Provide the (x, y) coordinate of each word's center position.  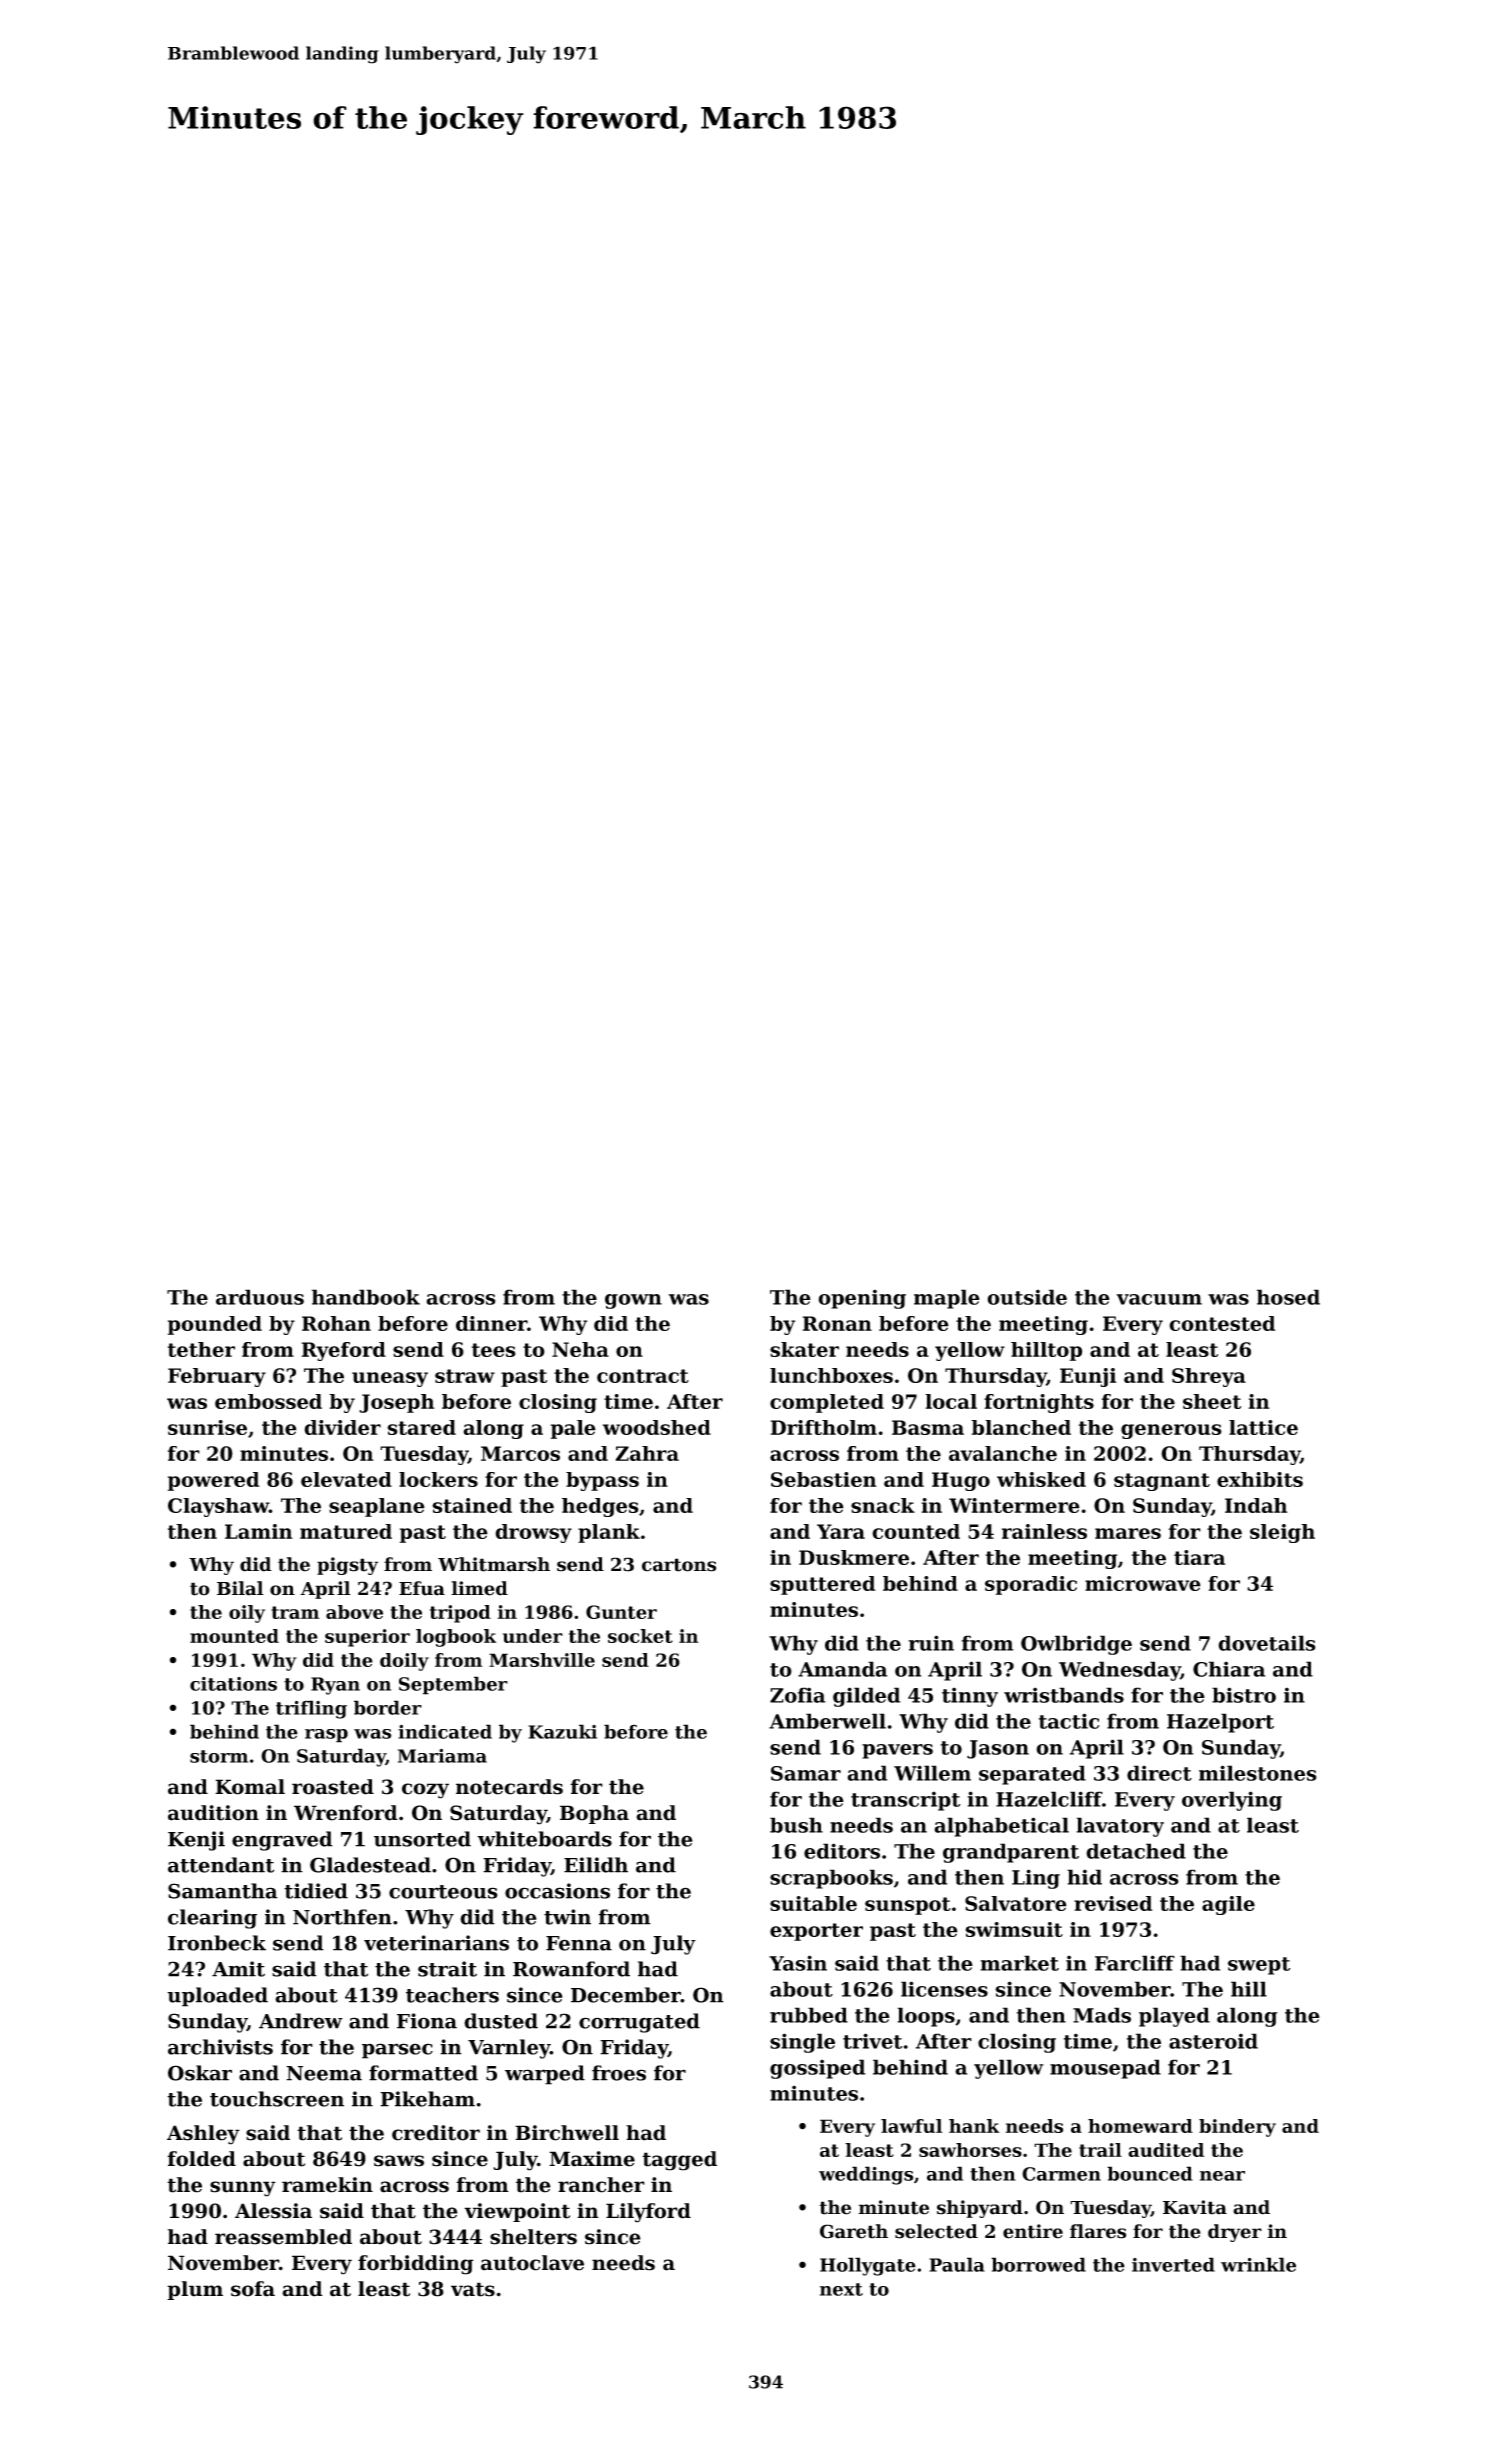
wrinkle (1258, 2264)
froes (619, 2073)
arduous (260, 1297)
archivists (220, 2047)
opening (862, 1299)
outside (1027, 1297)
